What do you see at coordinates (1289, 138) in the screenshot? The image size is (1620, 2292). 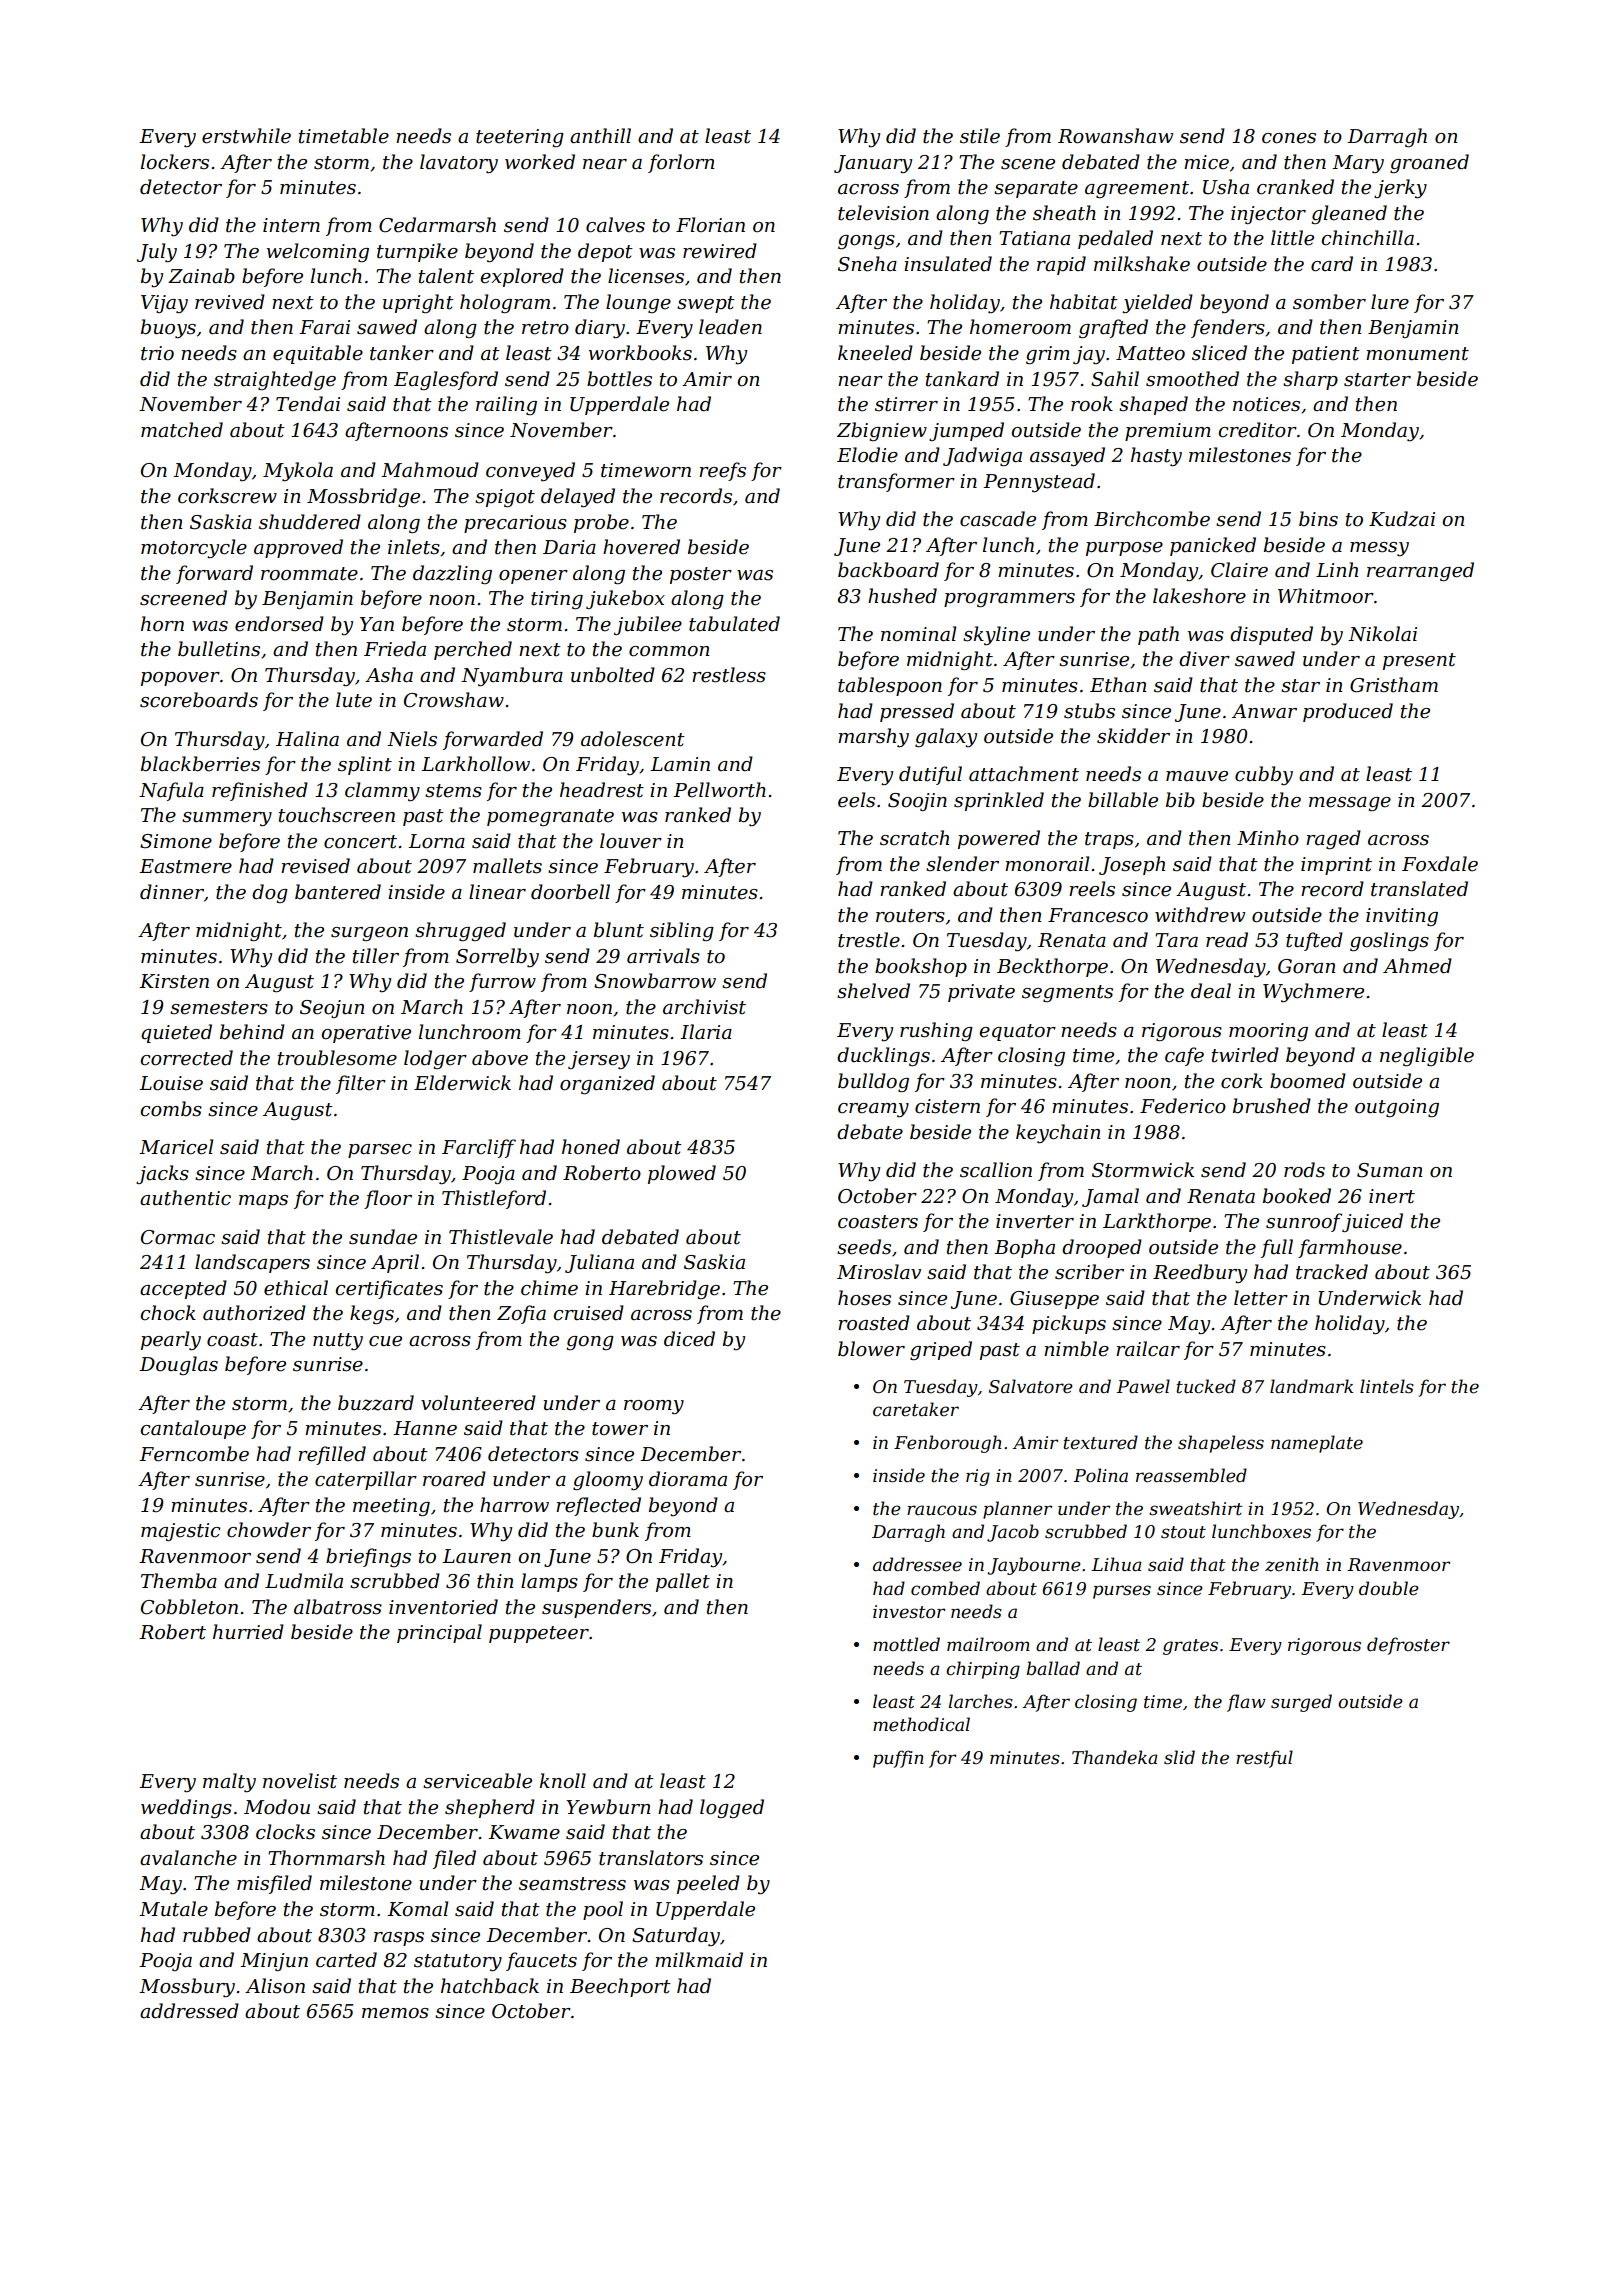 I see `cones` at bounding box center [1289, 138].
